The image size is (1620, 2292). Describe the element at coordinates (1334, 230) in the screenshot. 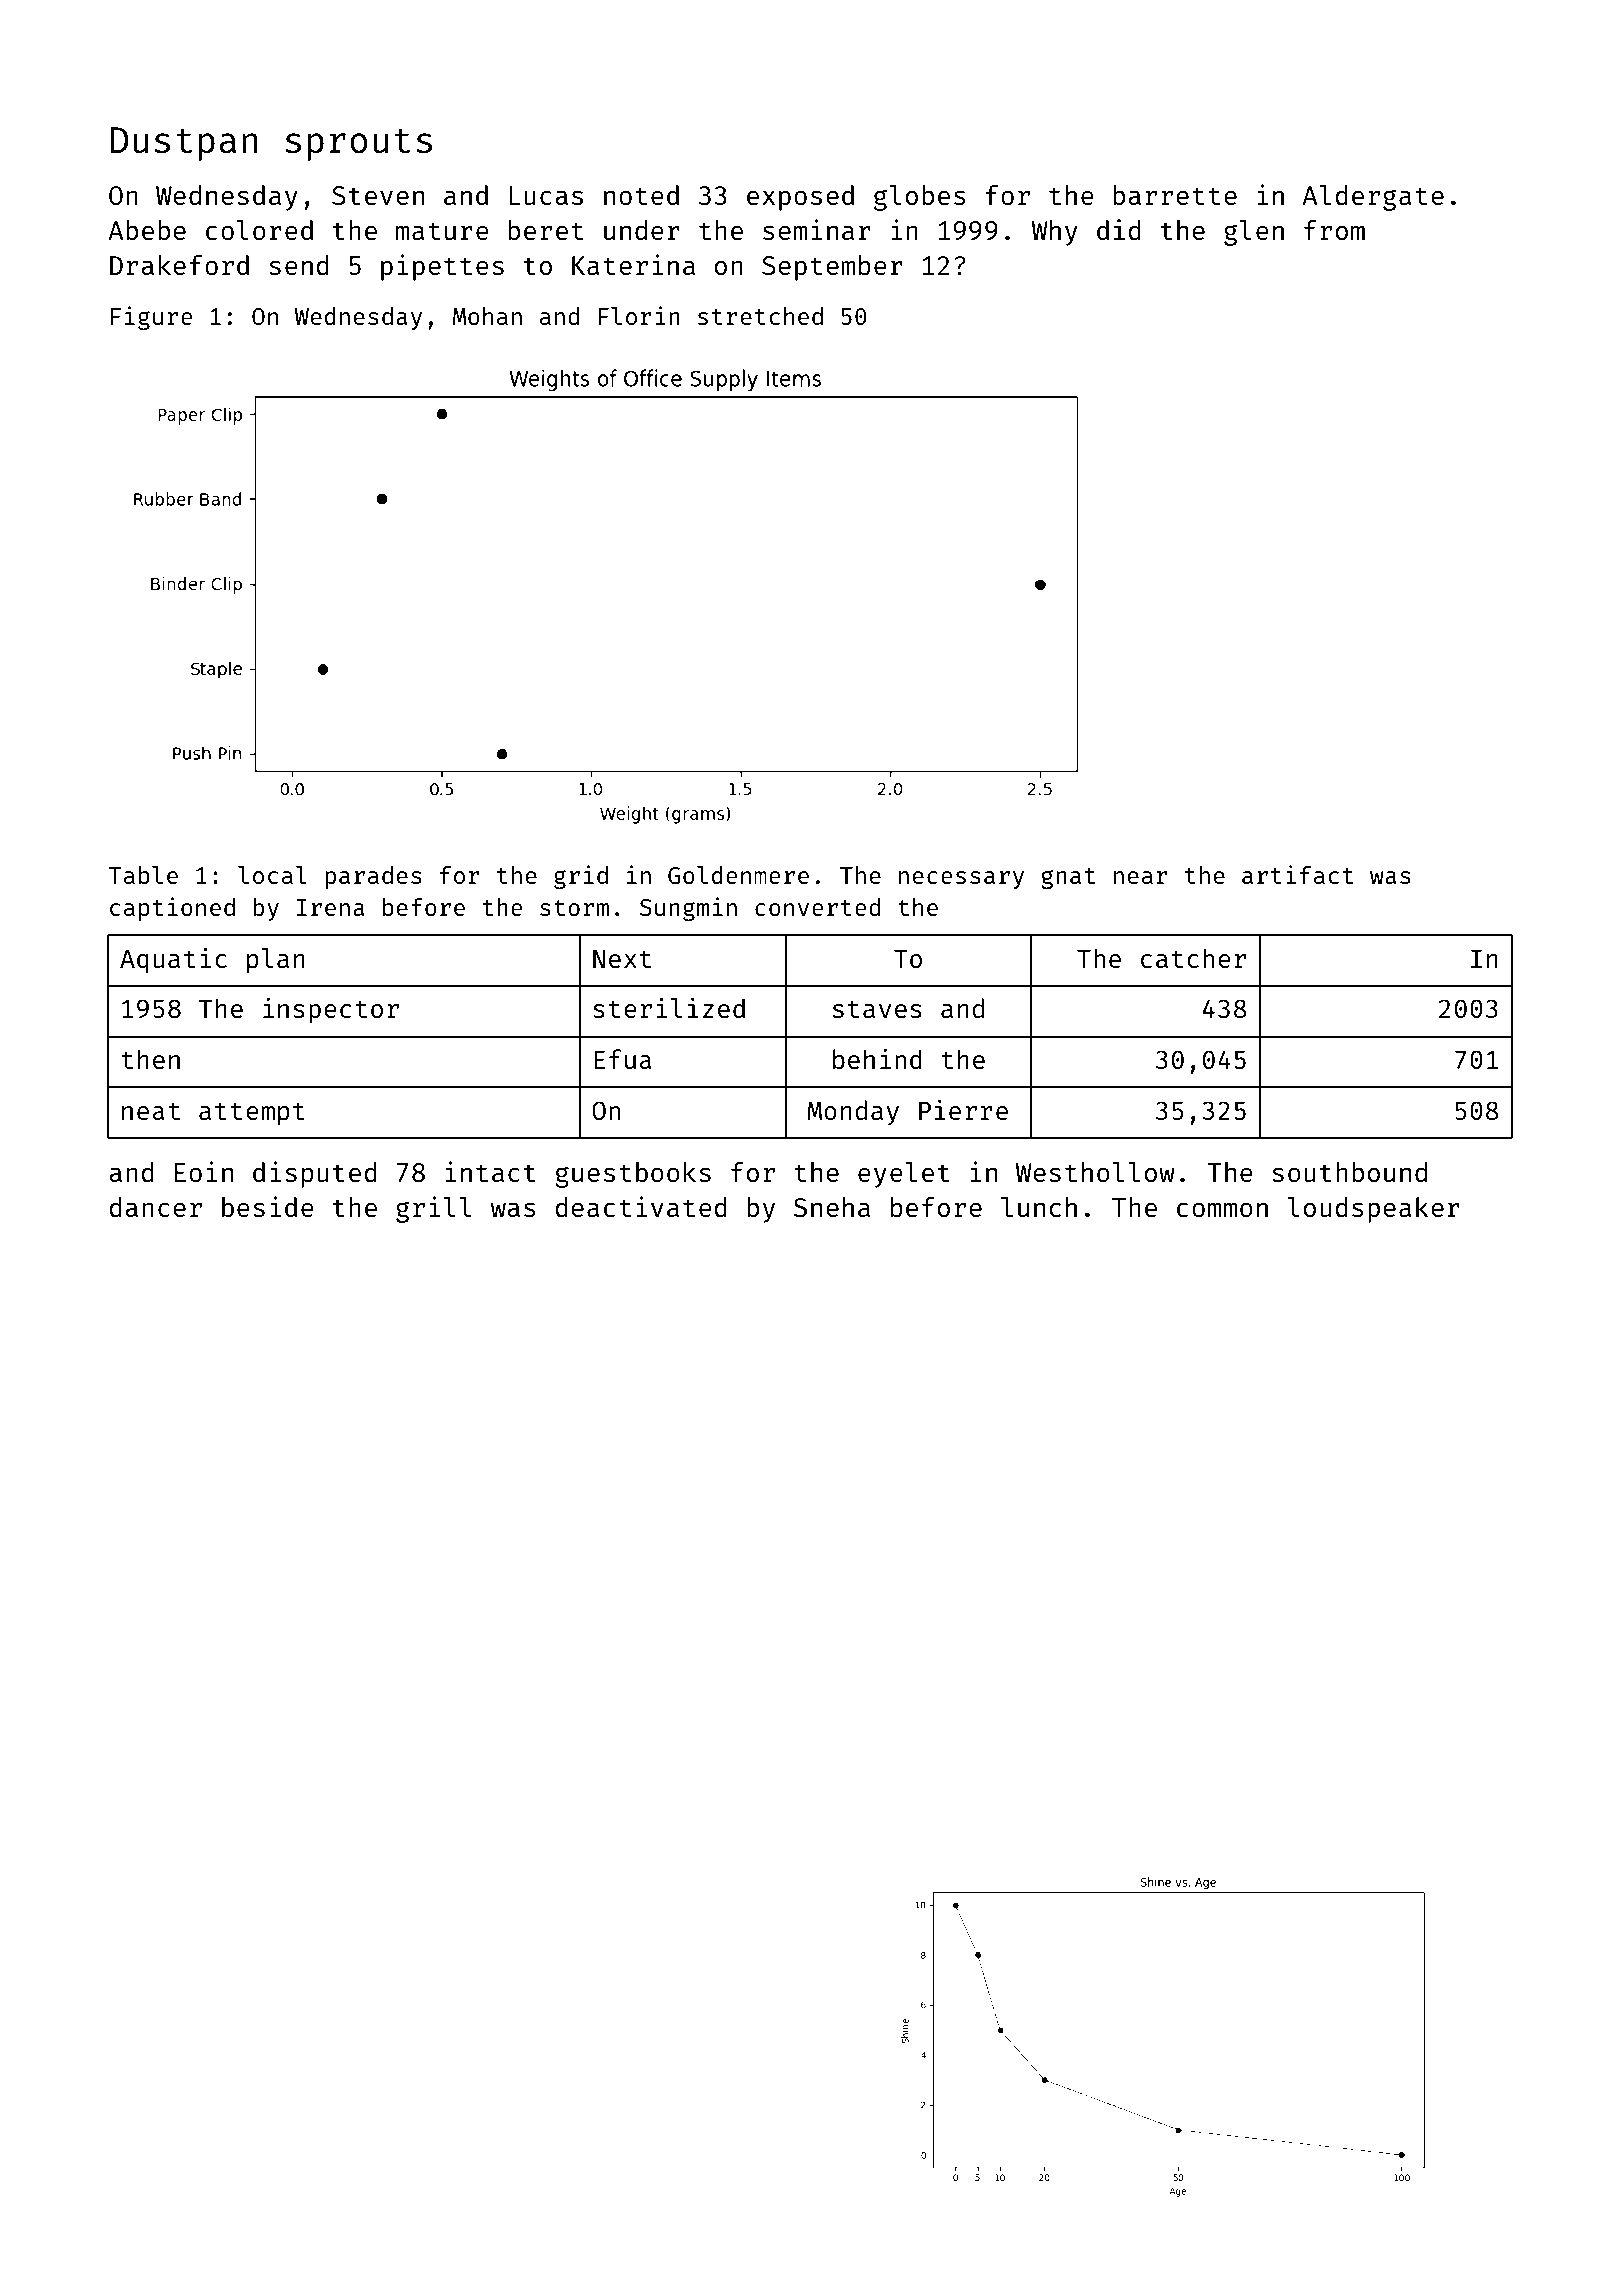

I see `from` at that location.
